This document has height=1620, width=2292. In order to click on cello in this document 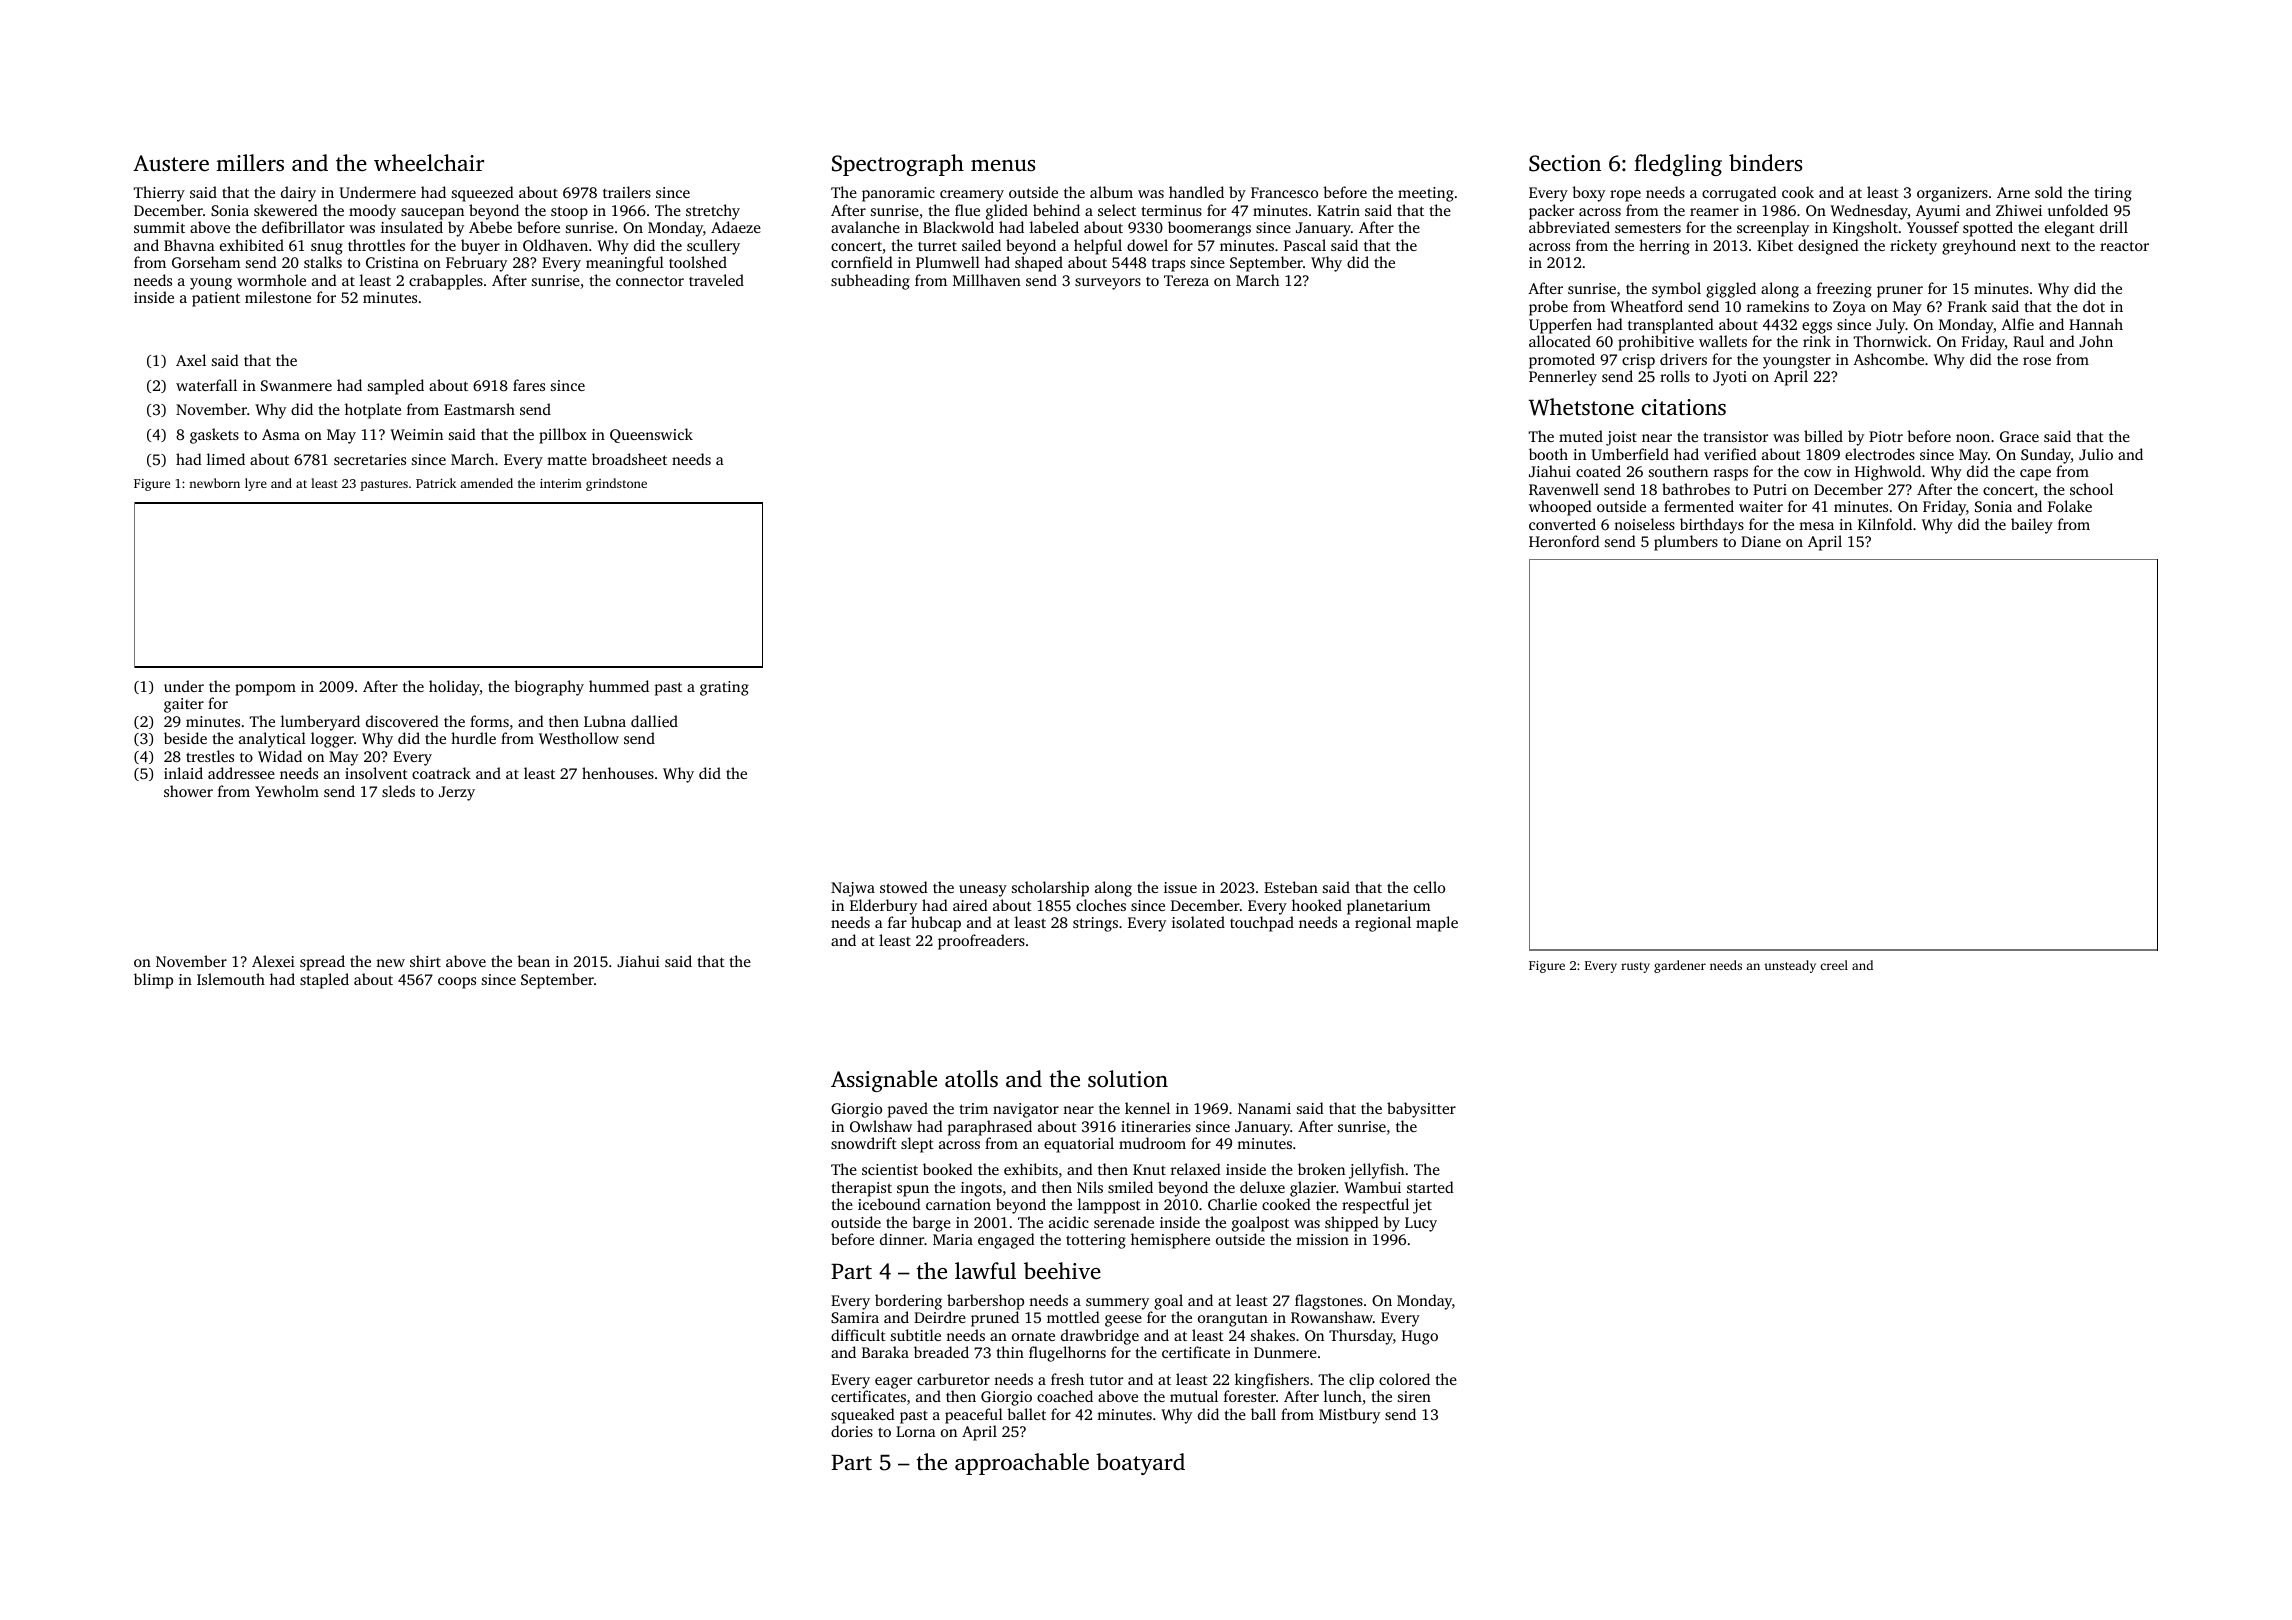, I will do `click(1429, 887)`.
